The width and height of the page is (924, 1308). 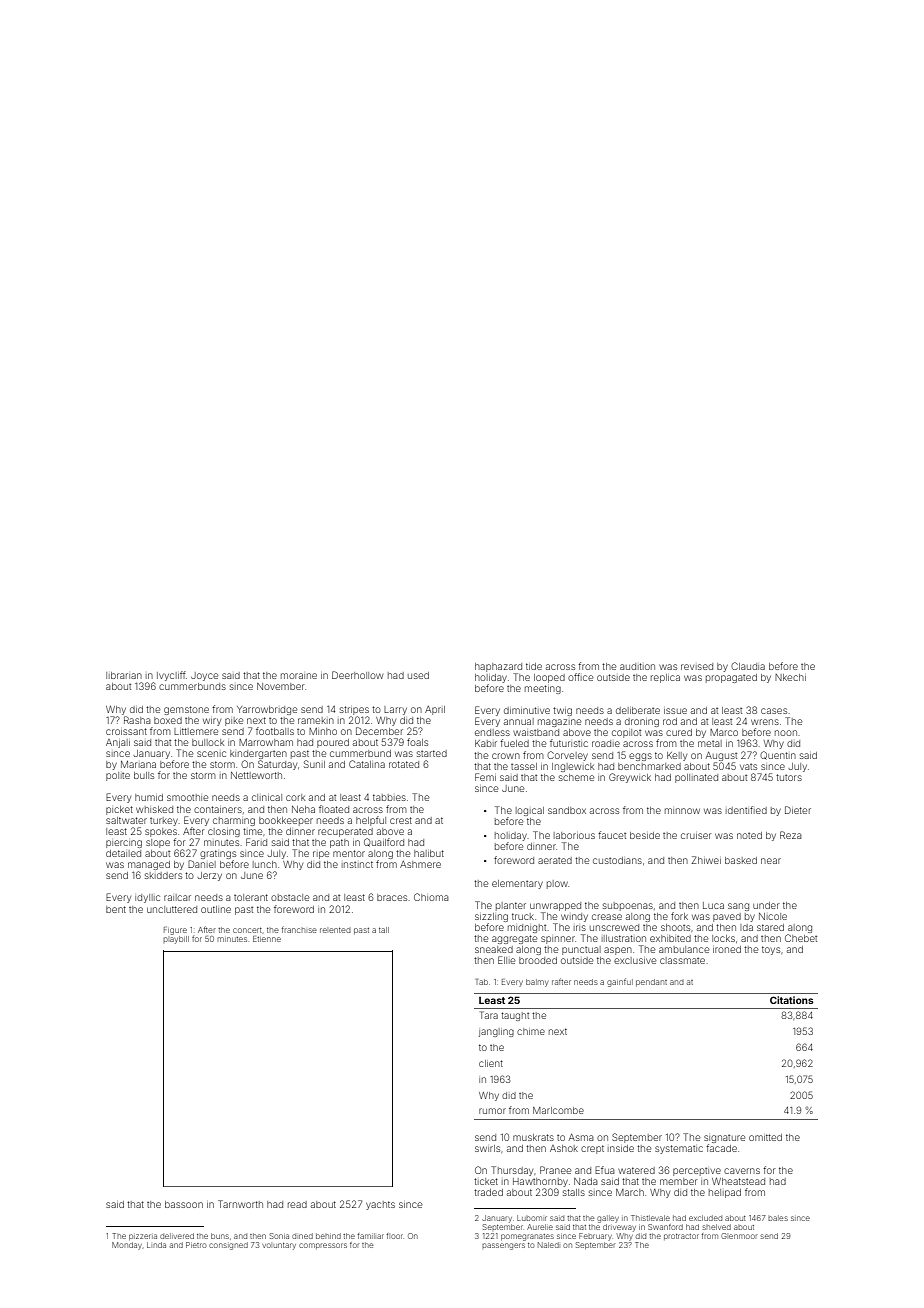 What do you see at coordinates (492, 732) in the page?
I see `endless` at bounding box center [492, 732].
